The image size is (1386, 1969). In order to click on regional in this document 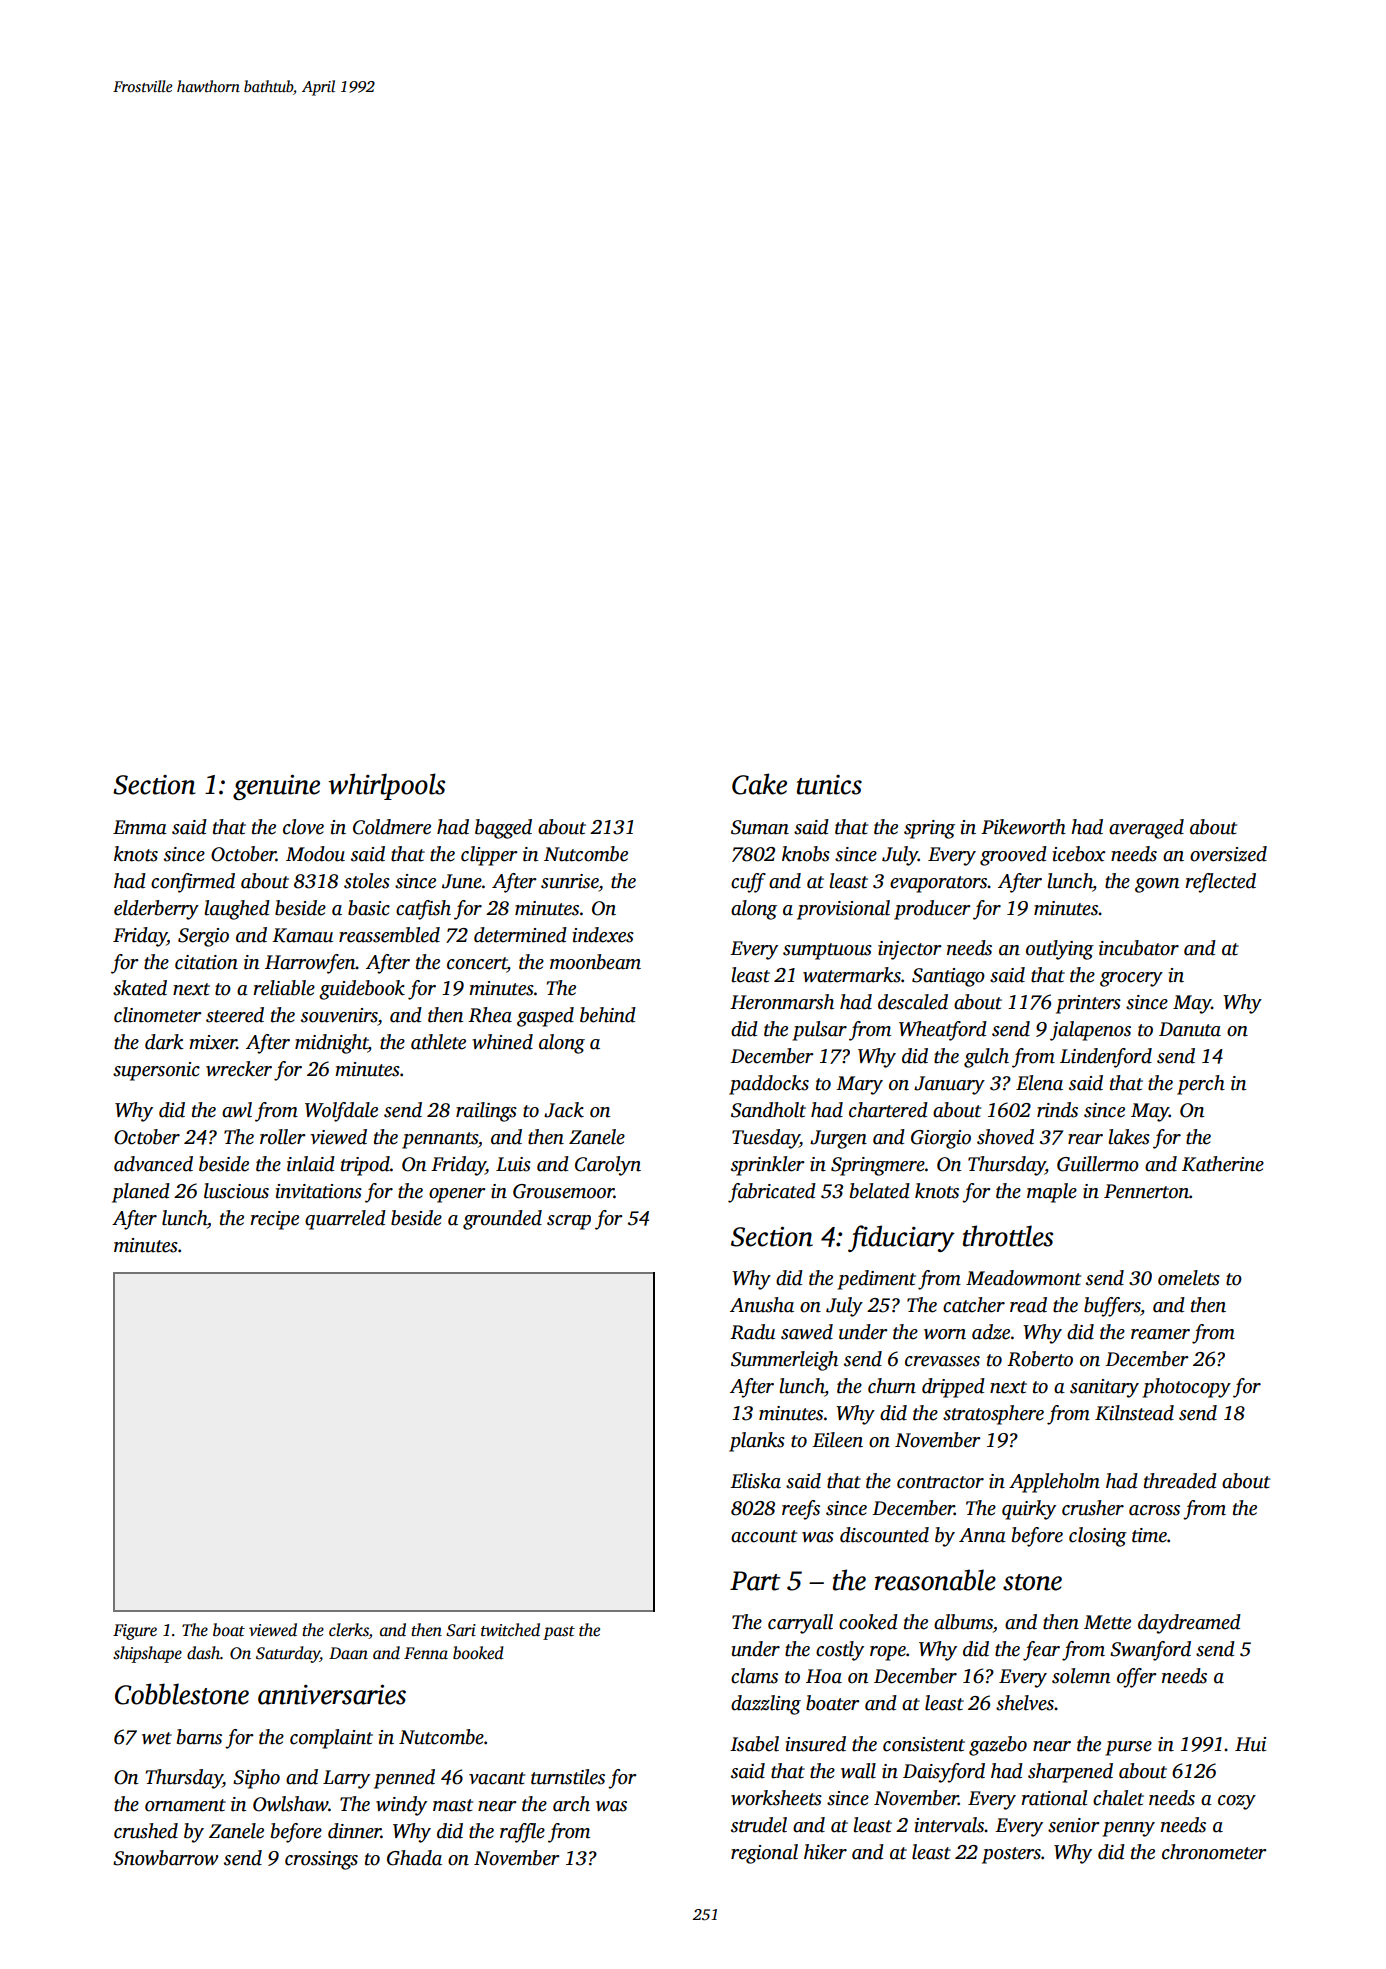, I will do `click(764, 1854)`.
